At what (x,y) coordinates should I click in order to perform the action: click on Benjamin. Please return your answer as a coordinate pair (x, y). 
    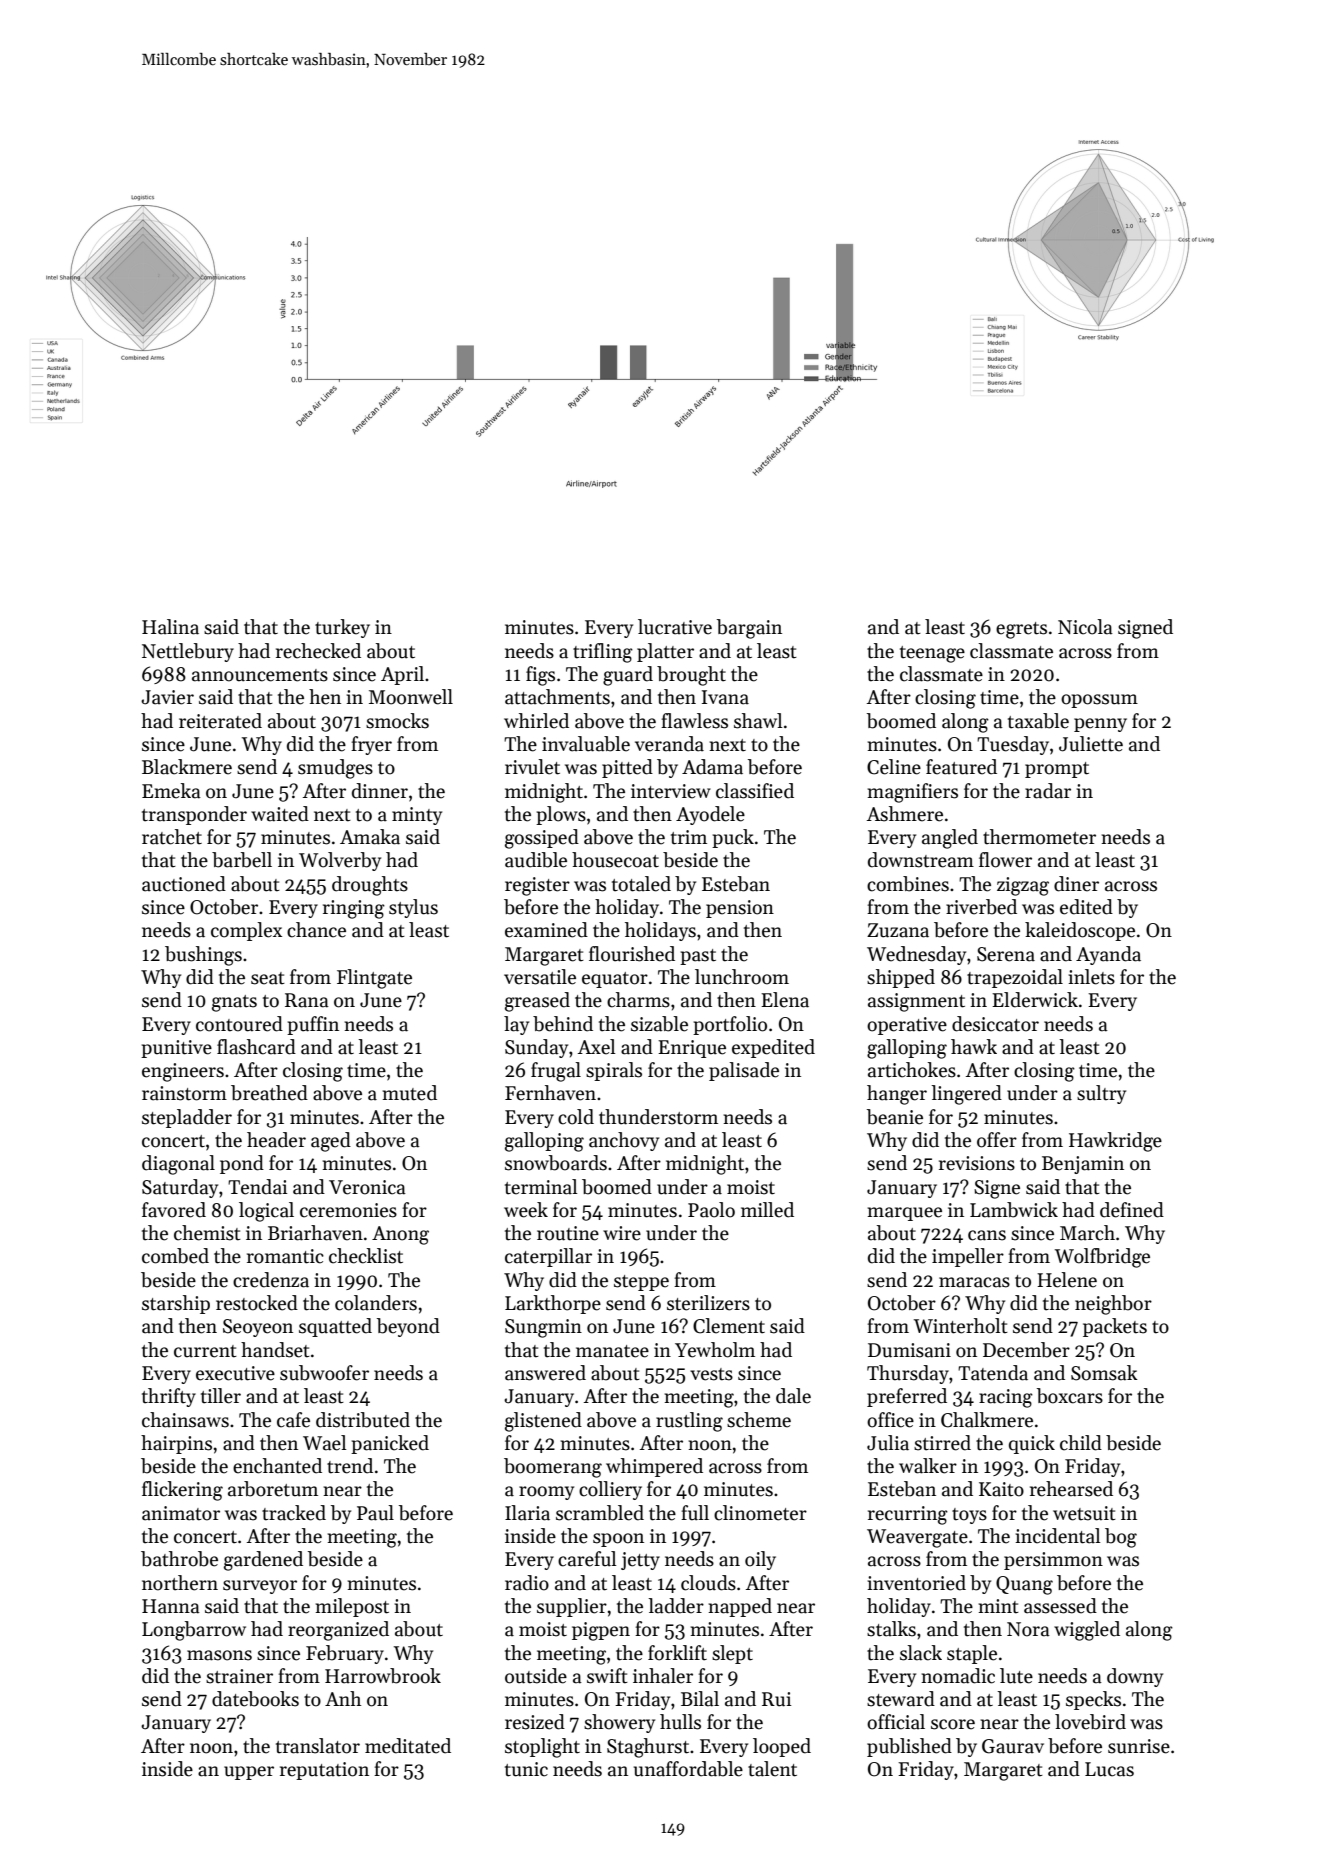
    Looking at the image, I should click on (1083, 1165).
